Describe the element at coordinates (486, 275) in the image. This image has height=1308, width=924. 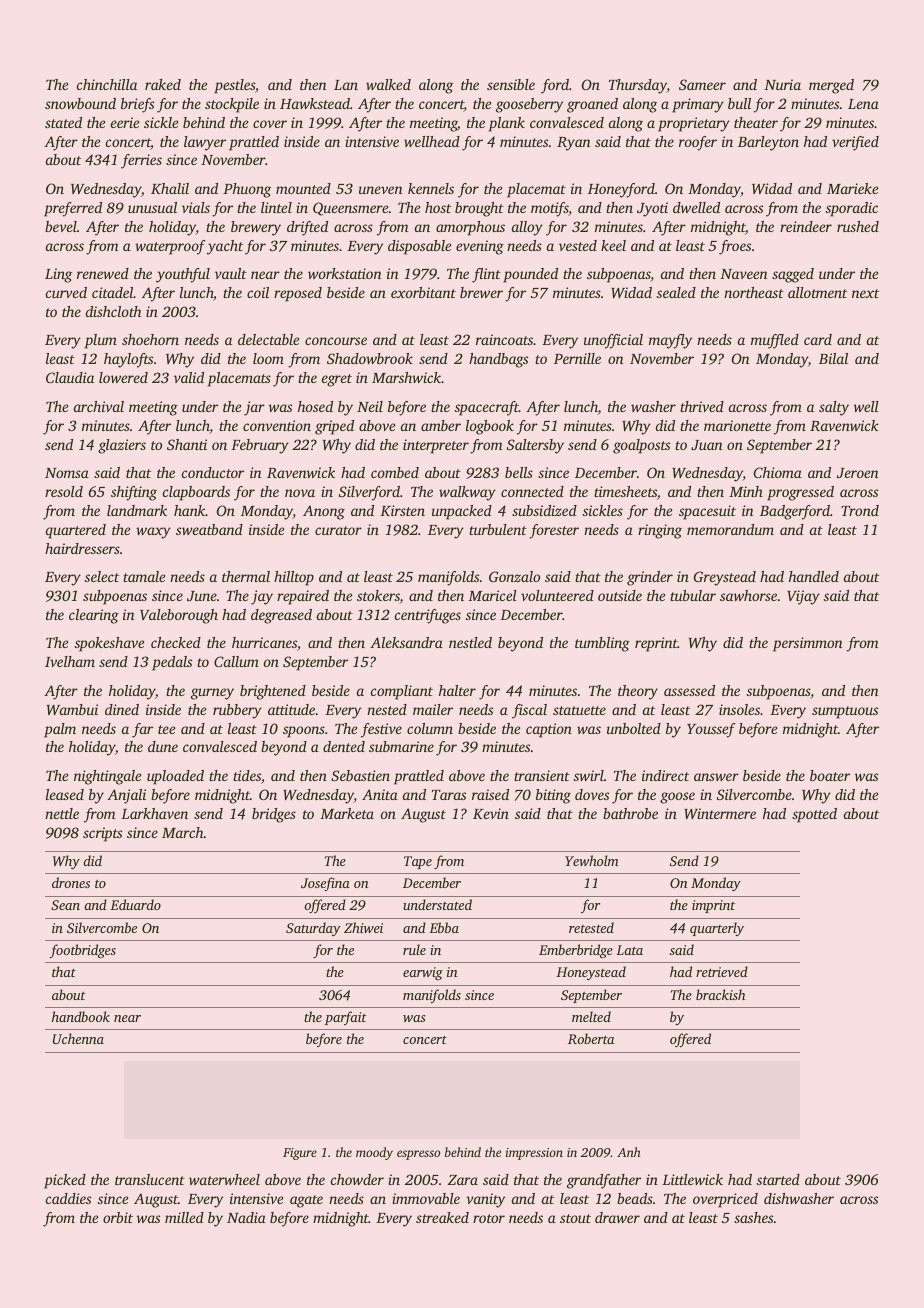
I see `flint` at that location.
